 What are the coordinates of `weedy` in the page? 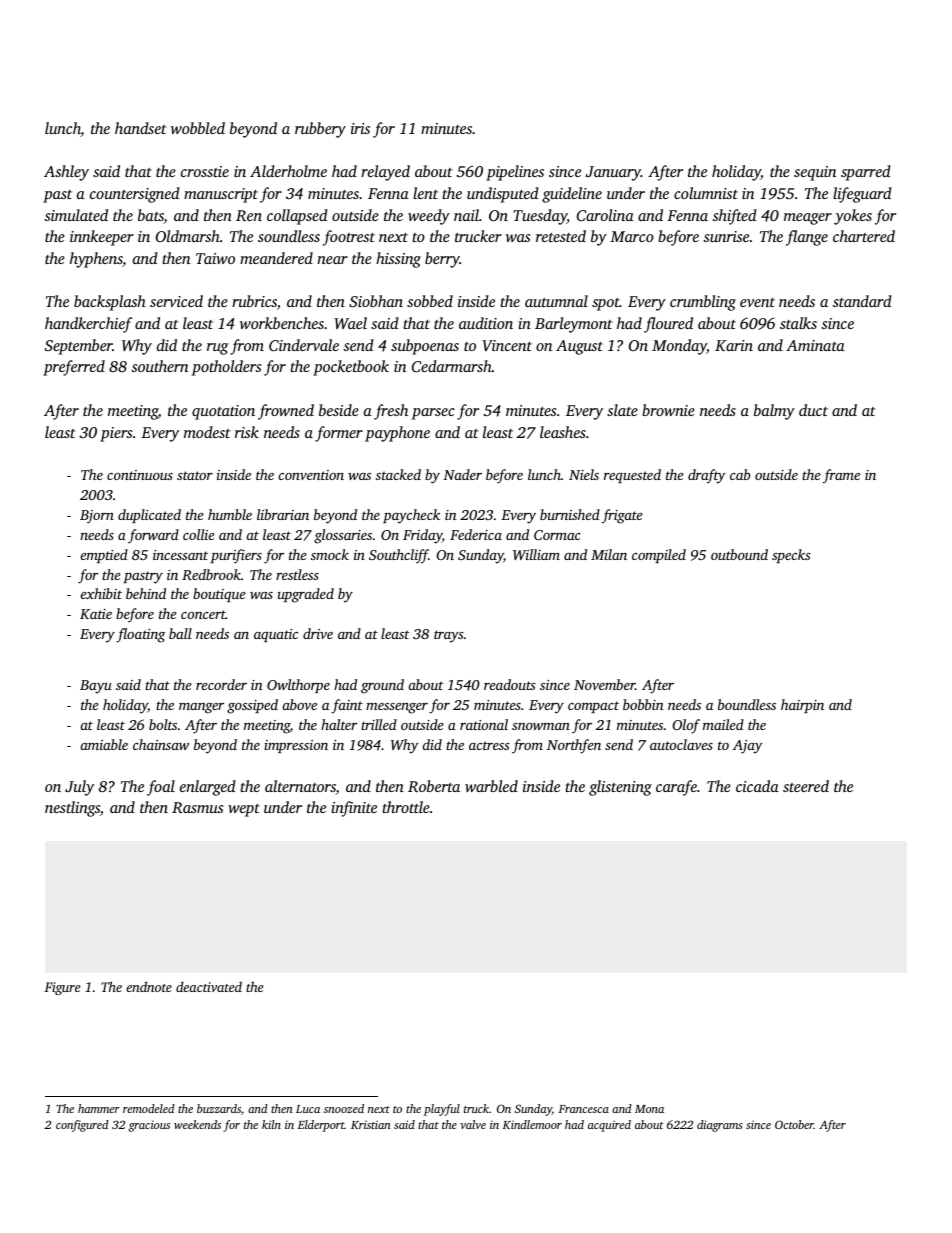 It's located at (429, 217).
